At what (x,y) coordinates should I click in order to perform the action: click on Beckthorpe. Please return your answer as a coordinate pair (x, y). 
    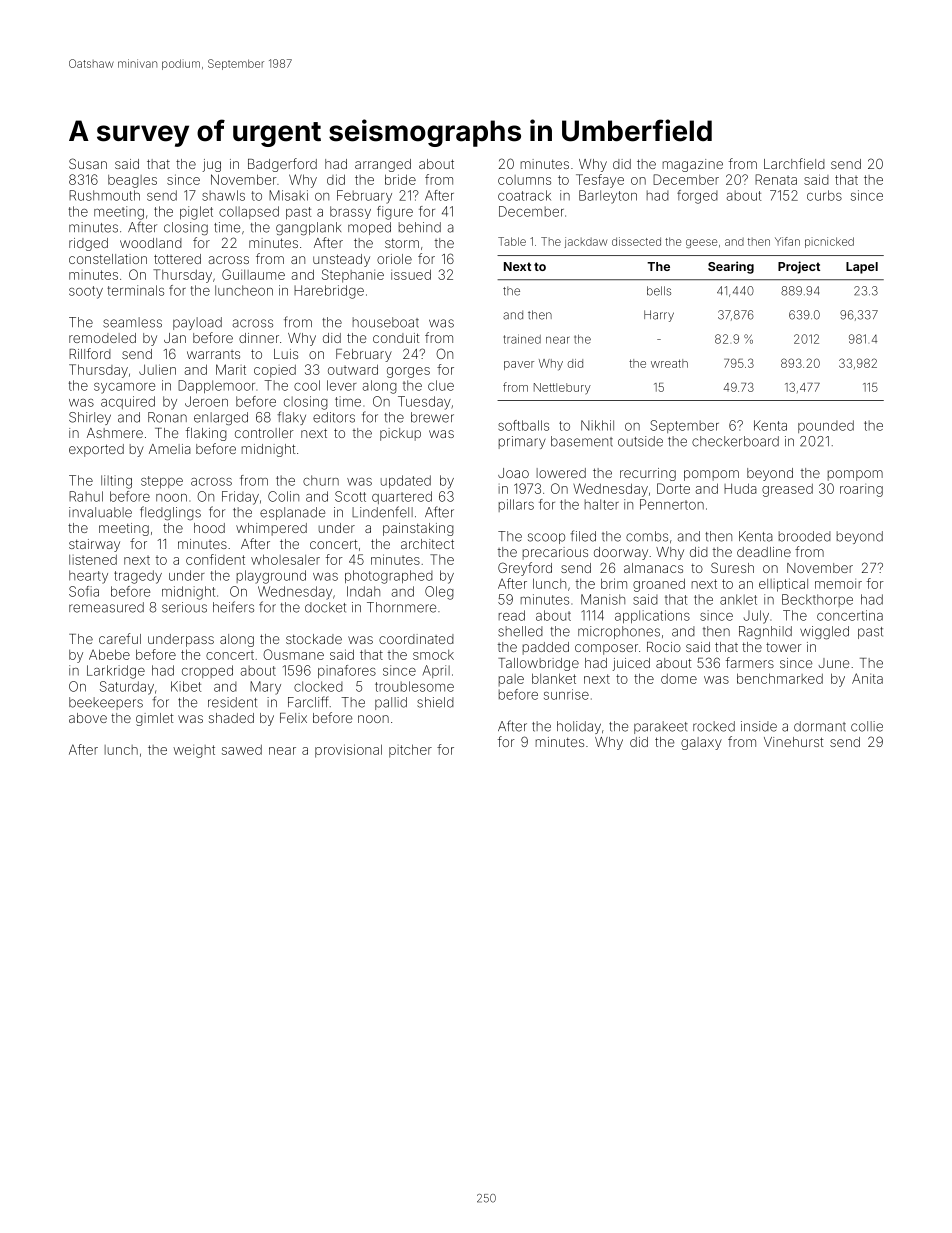
    Looking at the image, I should click on (817, 600).
